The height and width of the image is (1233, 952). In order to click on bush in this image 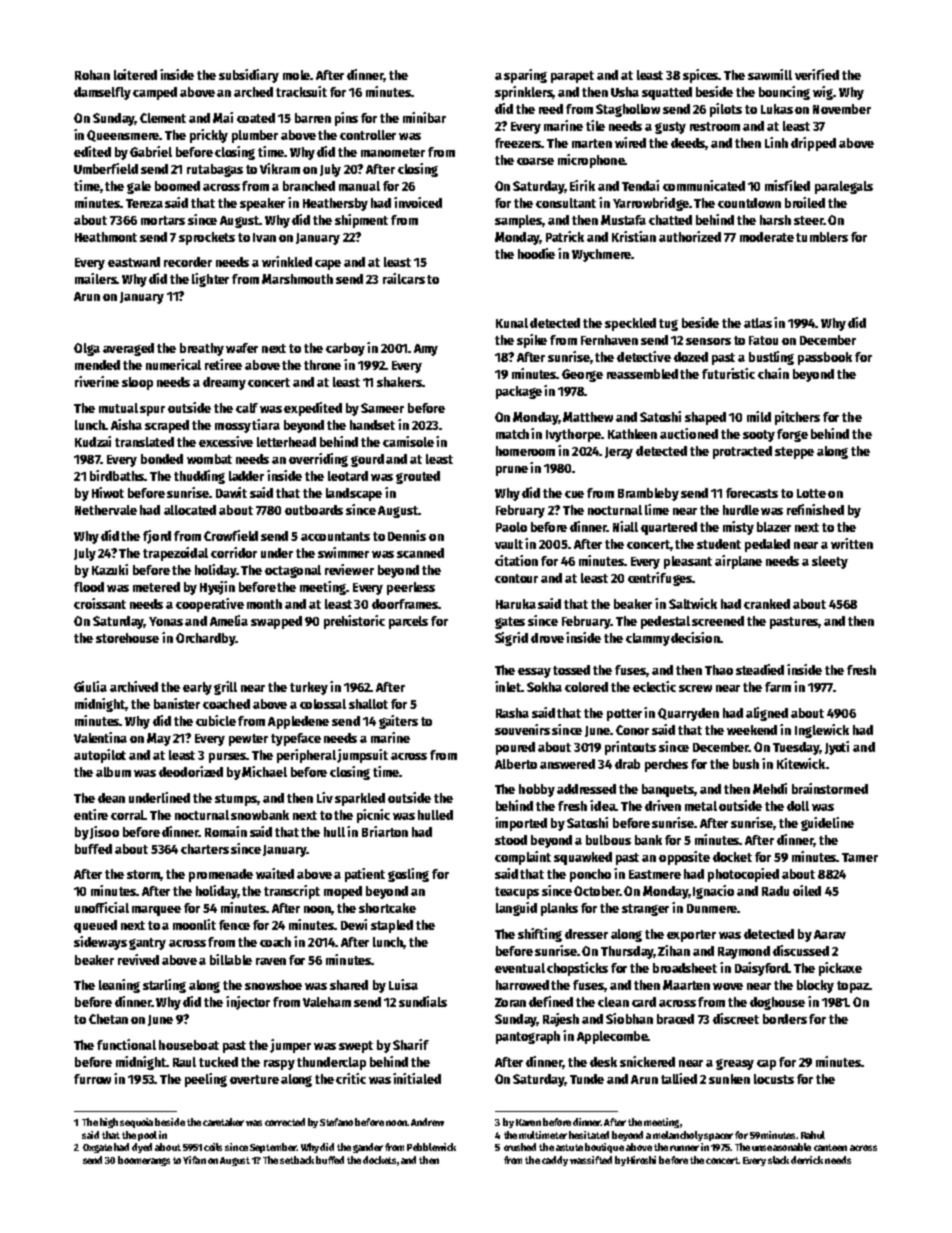, I will do `click(746, 764)`.
